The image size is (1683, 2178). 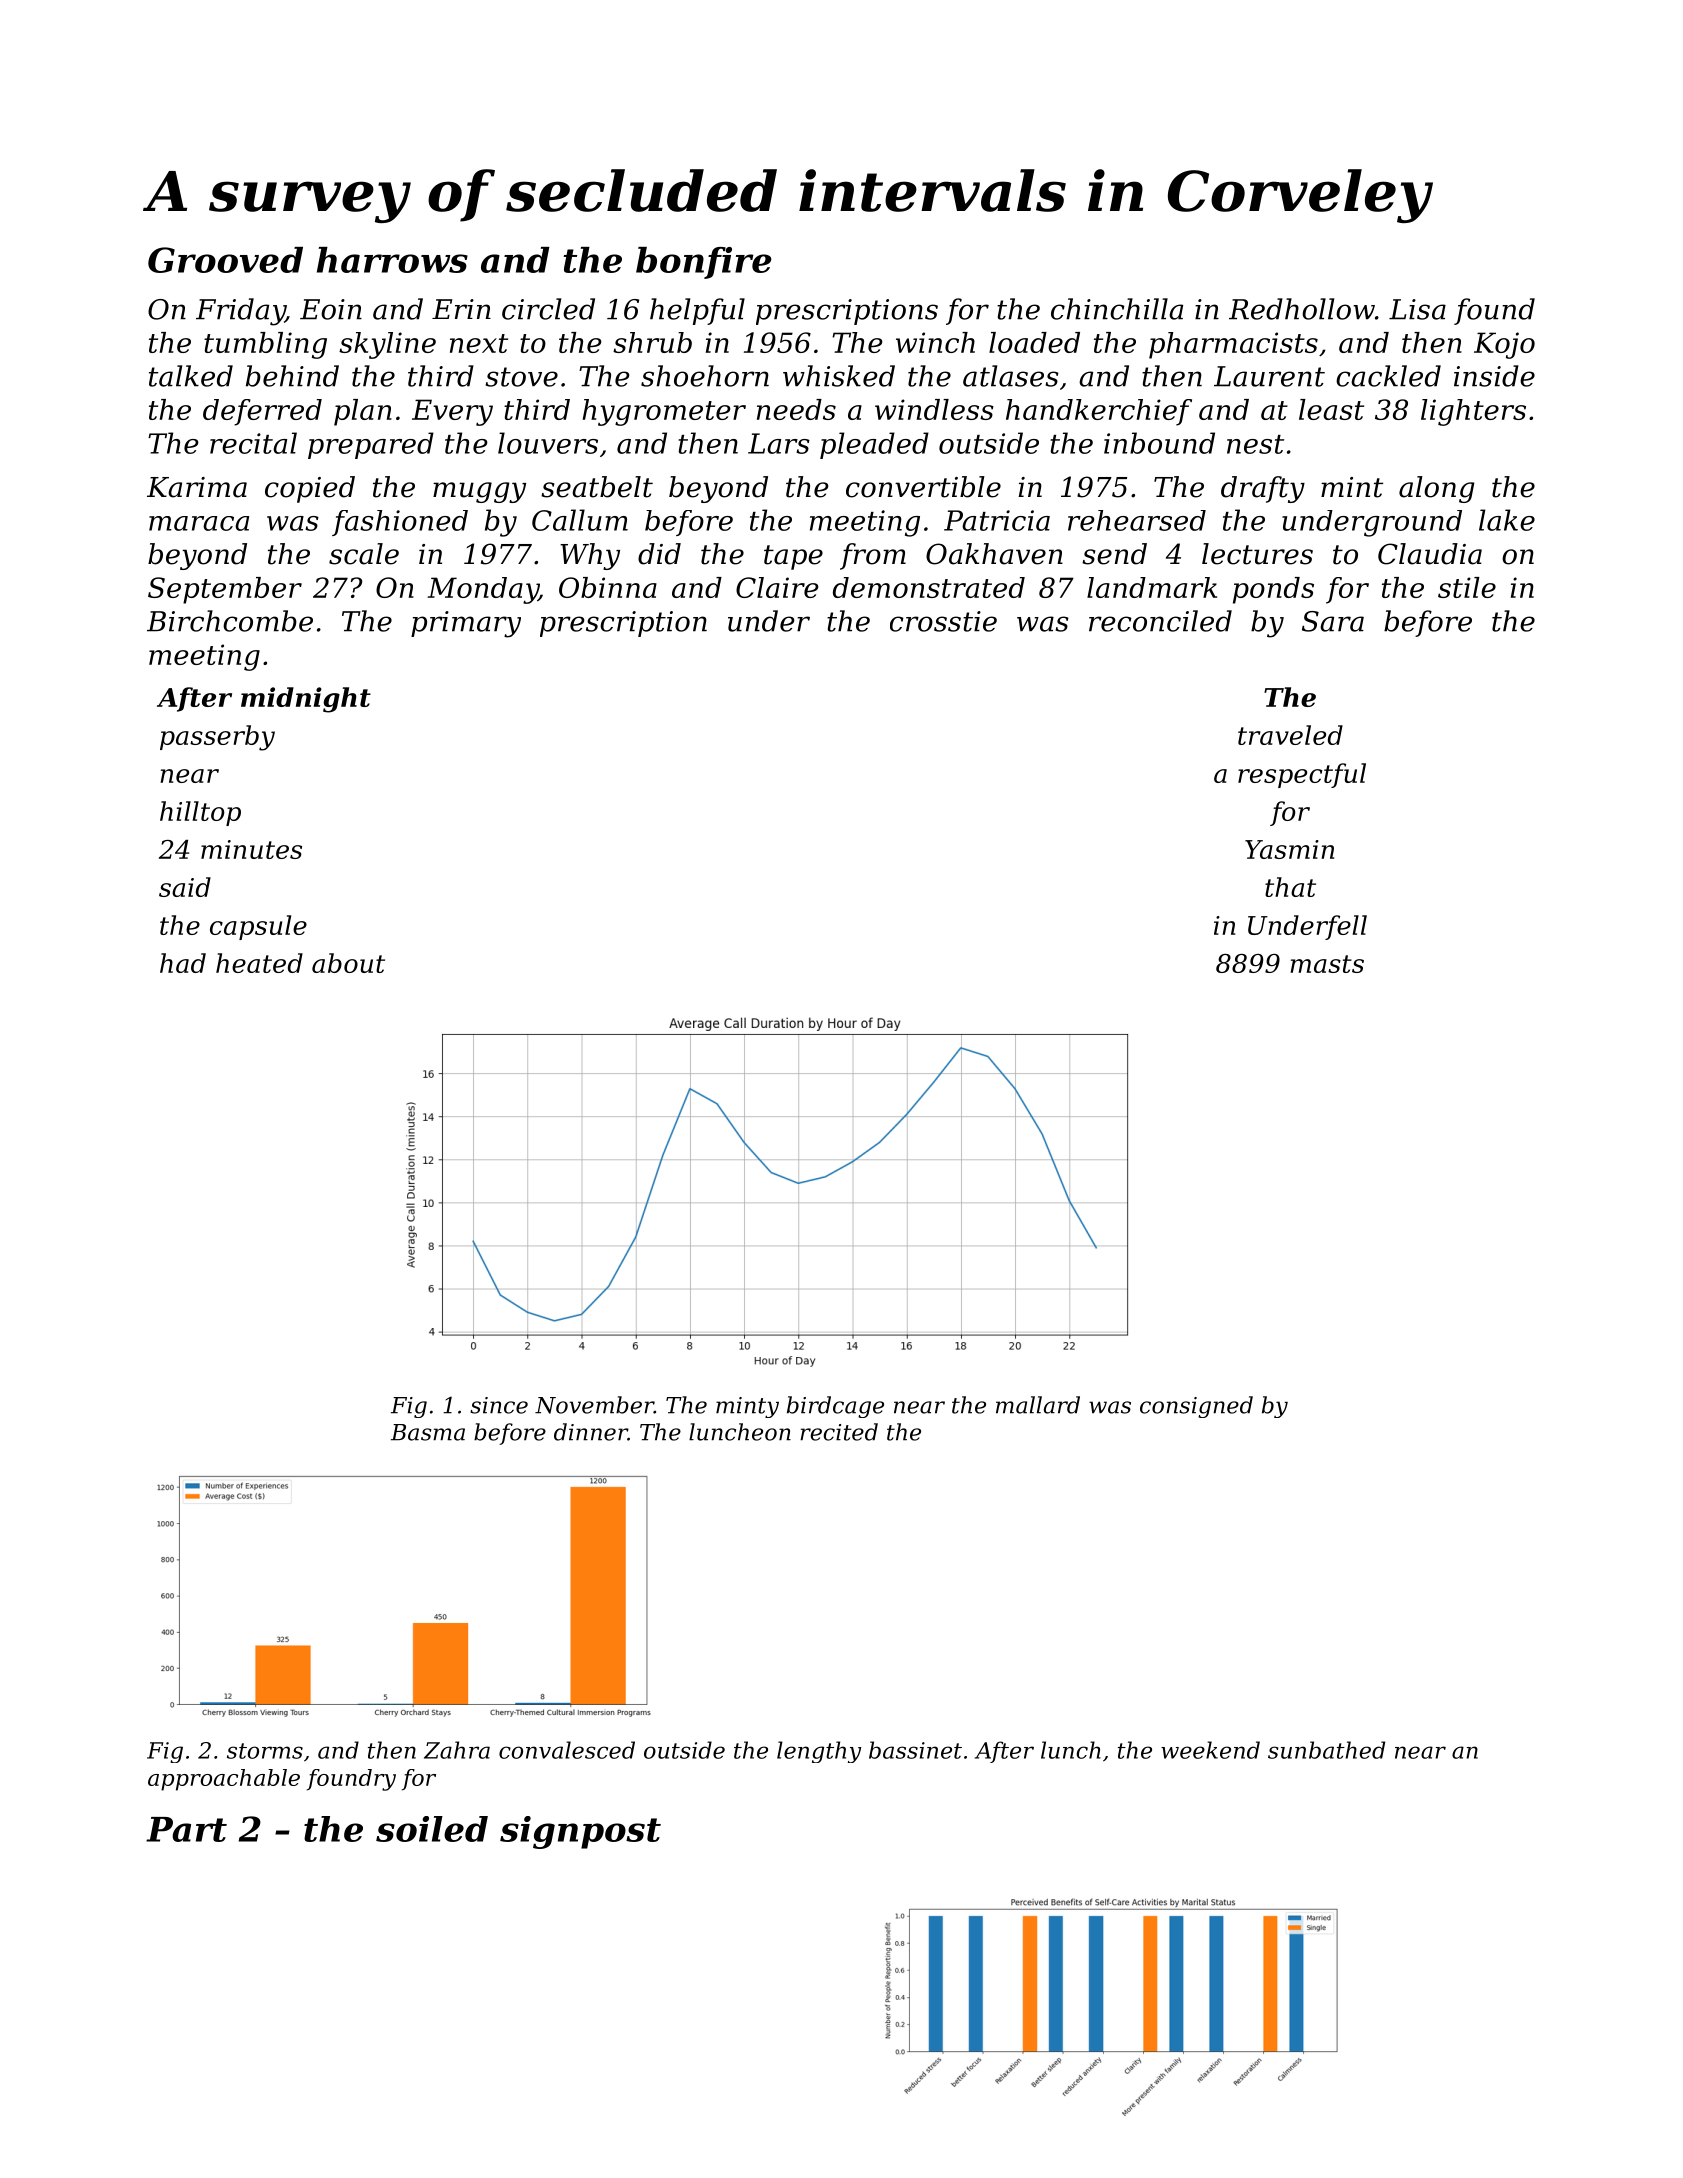 What do you see at coordinates (1417, 309) in the image?
I see `Lisa` at bounding box center [1417, 309].
